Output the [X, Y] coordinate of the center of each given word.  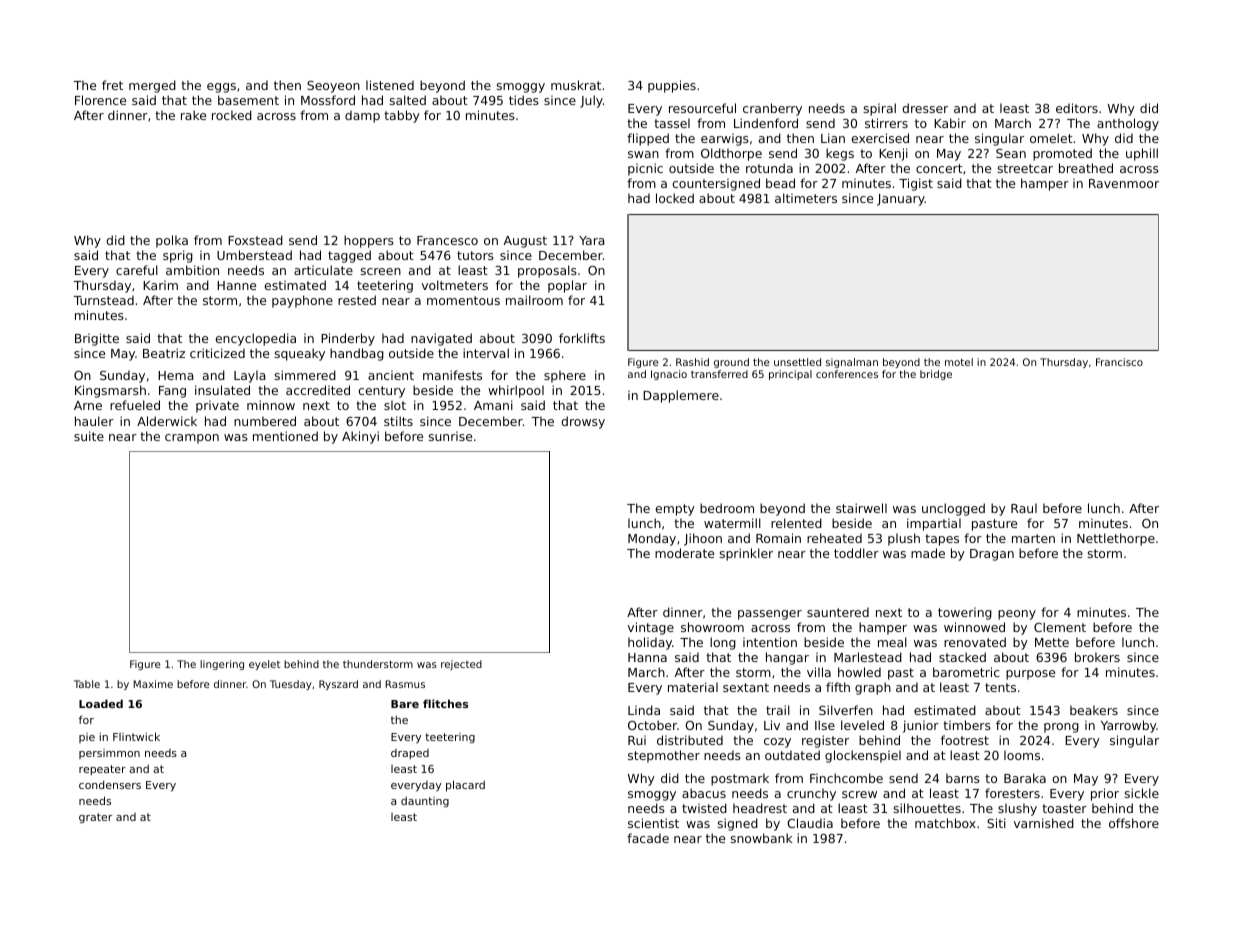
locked [675, 198]
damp [362, 116]
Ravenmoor [1124, 183]
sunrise [450, 436]
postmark [740, 779]
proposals [547, 271]
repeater [102, 770]
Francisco [1119, 362]
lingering [222, 665]
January [901, 200]
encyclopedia [255, 339]
